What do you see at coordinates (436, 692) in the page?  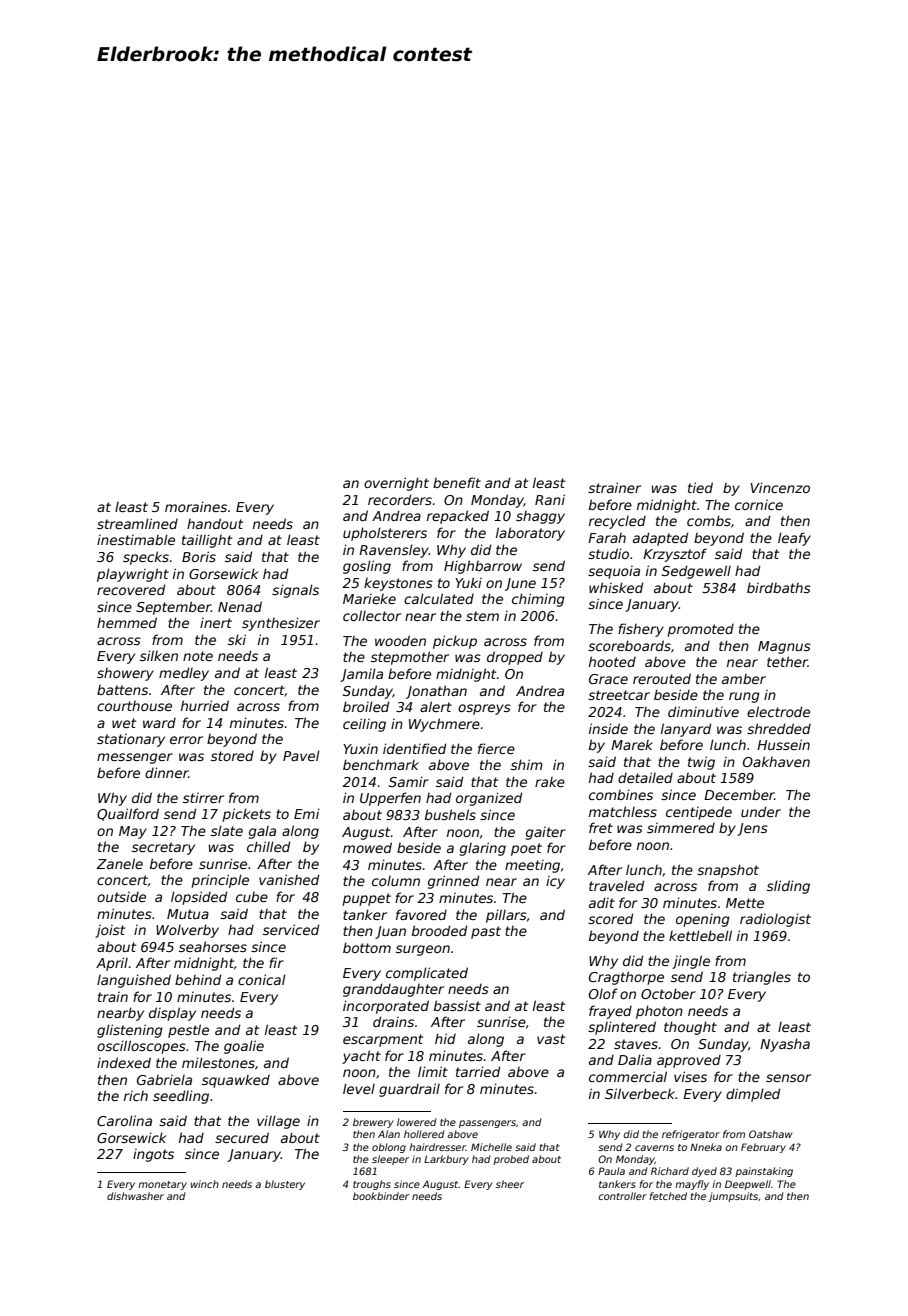 I see `Jonathan` at bounding box center [436, 692].
